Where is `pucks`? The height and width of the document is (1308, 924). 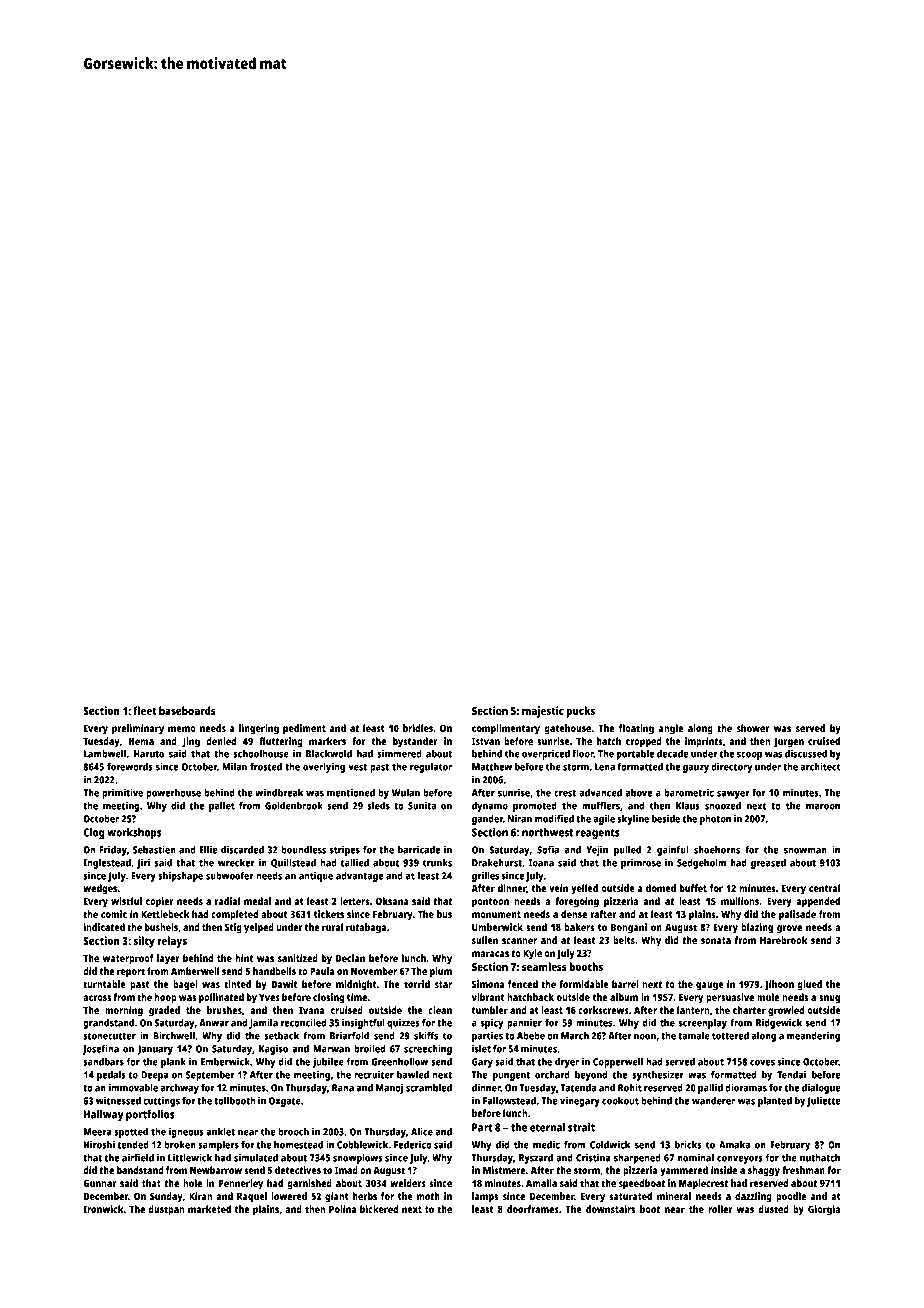 pucks is located at coordinates (580, 712).
